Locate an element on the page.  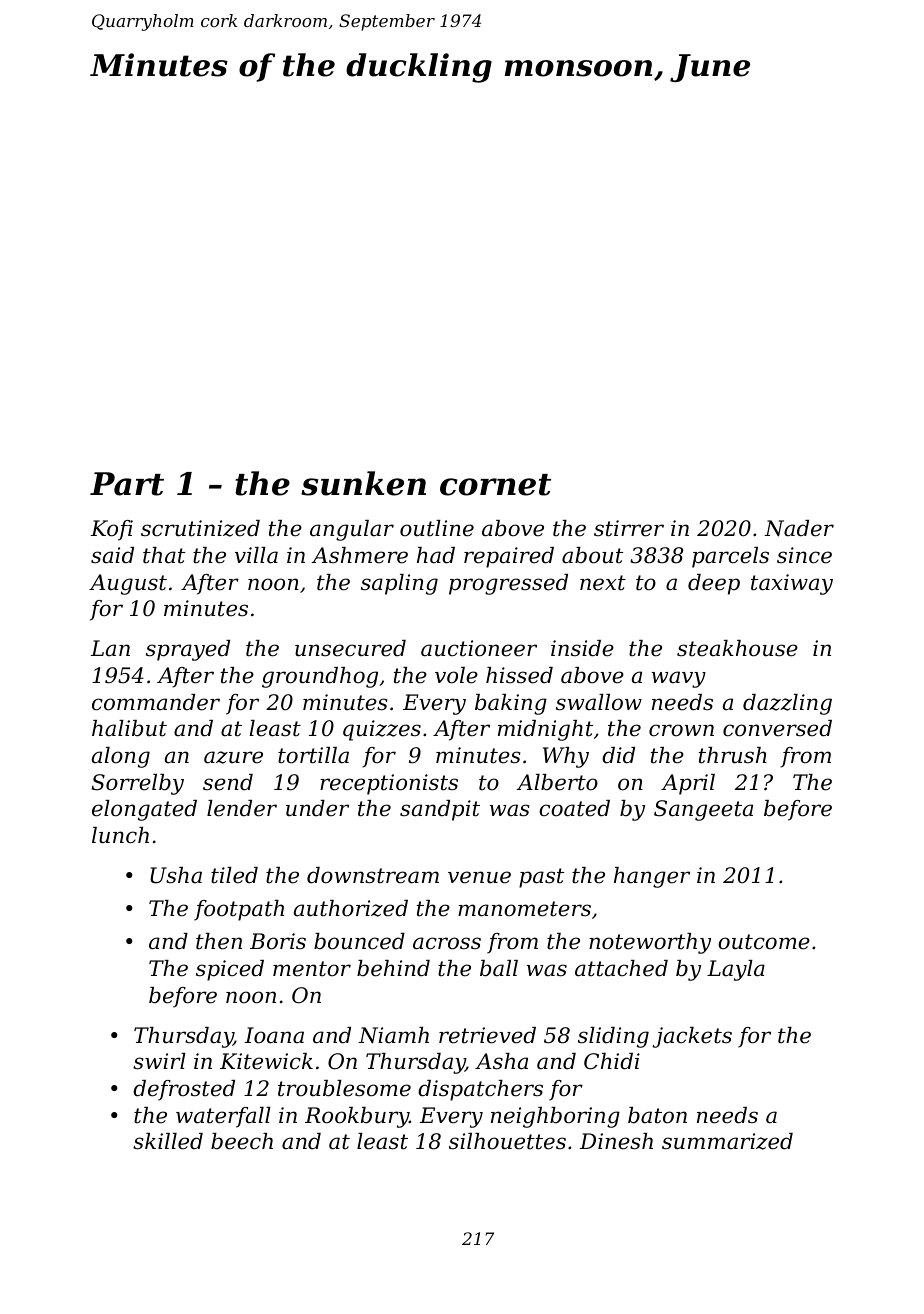
waterfall is located at coordinates (223, 1117).
